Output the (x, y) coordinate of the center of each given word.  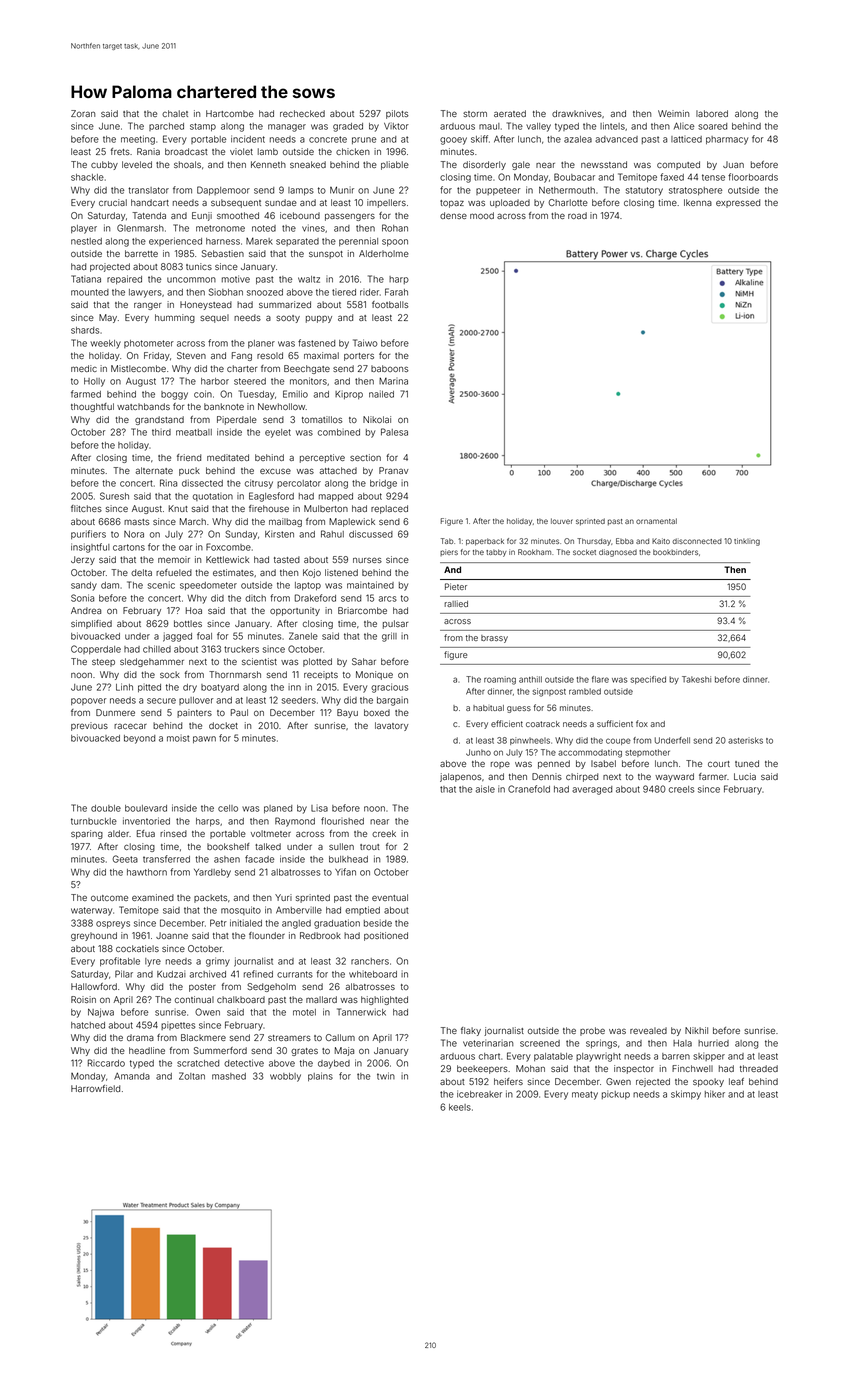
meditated (228, 457)
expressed (738, 203)
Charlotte (568, 202)
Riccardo (106, 1063)
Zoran (83, 113)
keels (460, 1107)
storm (475, 114)
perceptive (322, 458)
